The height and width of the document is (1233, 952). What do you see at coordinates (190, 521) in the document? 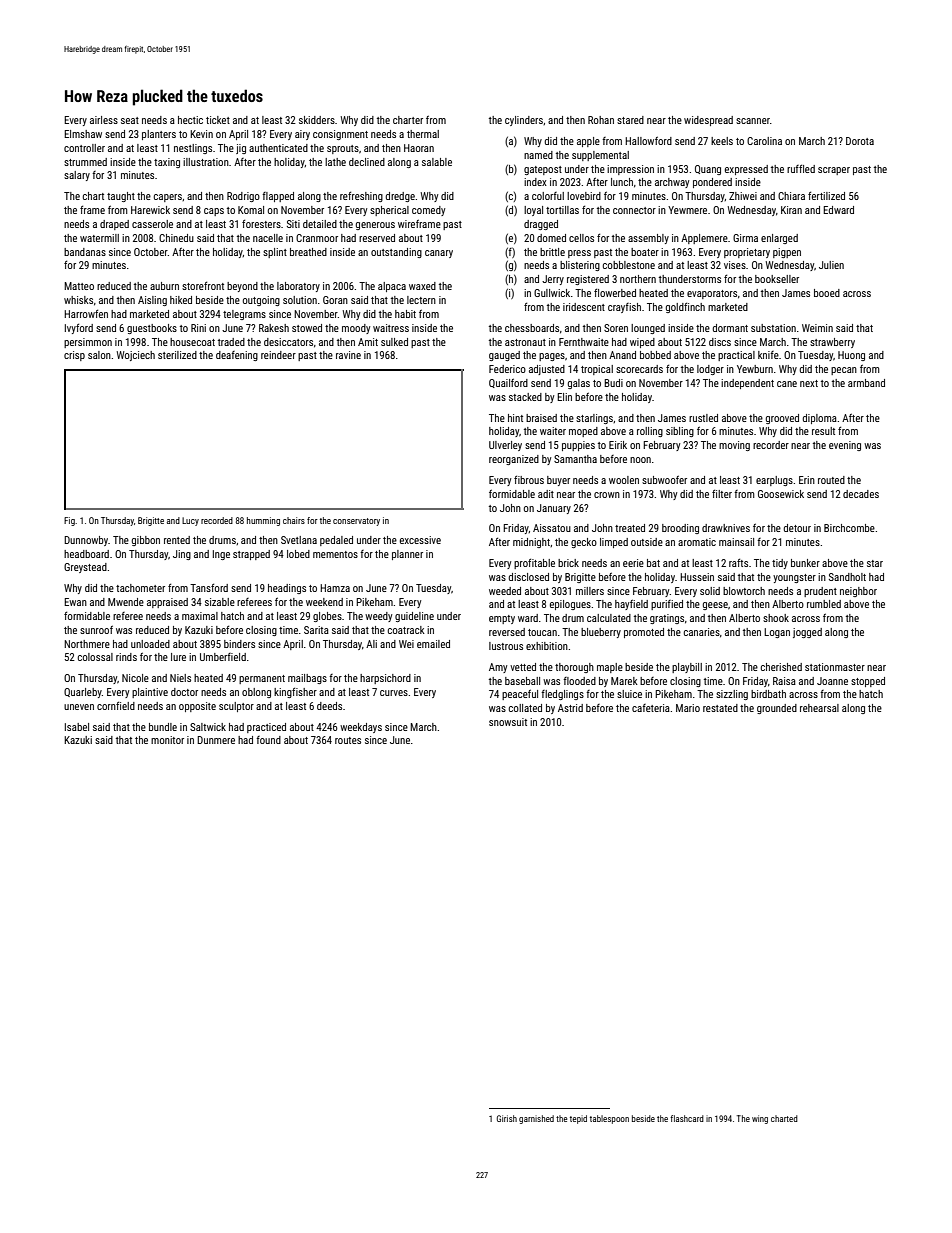
I see `Lucy` at bounding box center [190, 521].
